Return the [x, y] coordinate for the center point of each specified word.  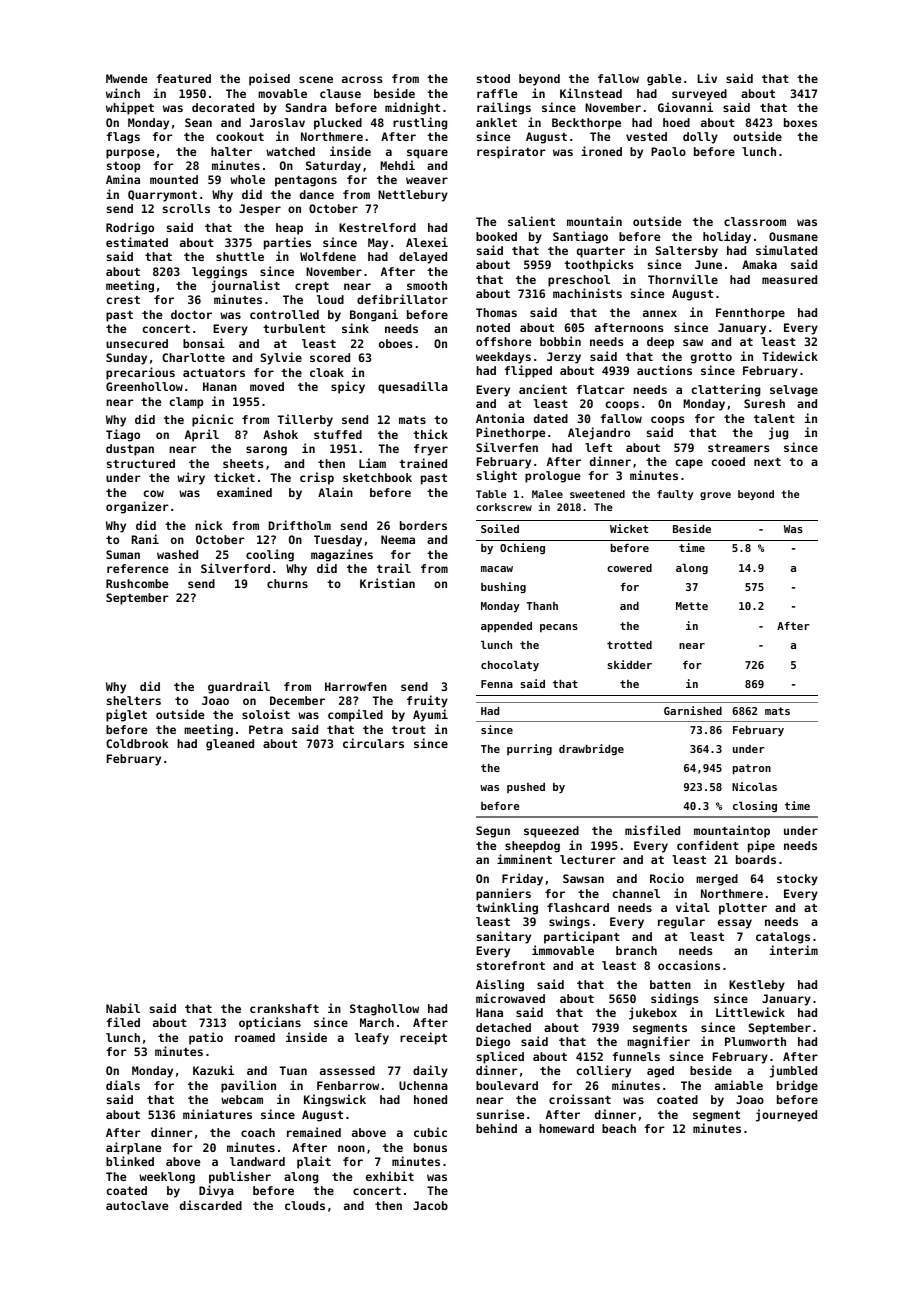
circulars [373, 743]
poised [269, 79]
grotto [711, 358]
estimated [137, 242]
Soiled [500, 528]
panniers [503, 894]
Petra [266, 729]
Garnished [693, 710]
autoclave [137, 1205]
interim [794, 950]
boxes [800, 122]
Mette [692, 606]
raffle [497, 93]
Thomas [496, 312]
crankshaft [284, 1008]
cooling [270, 555]
